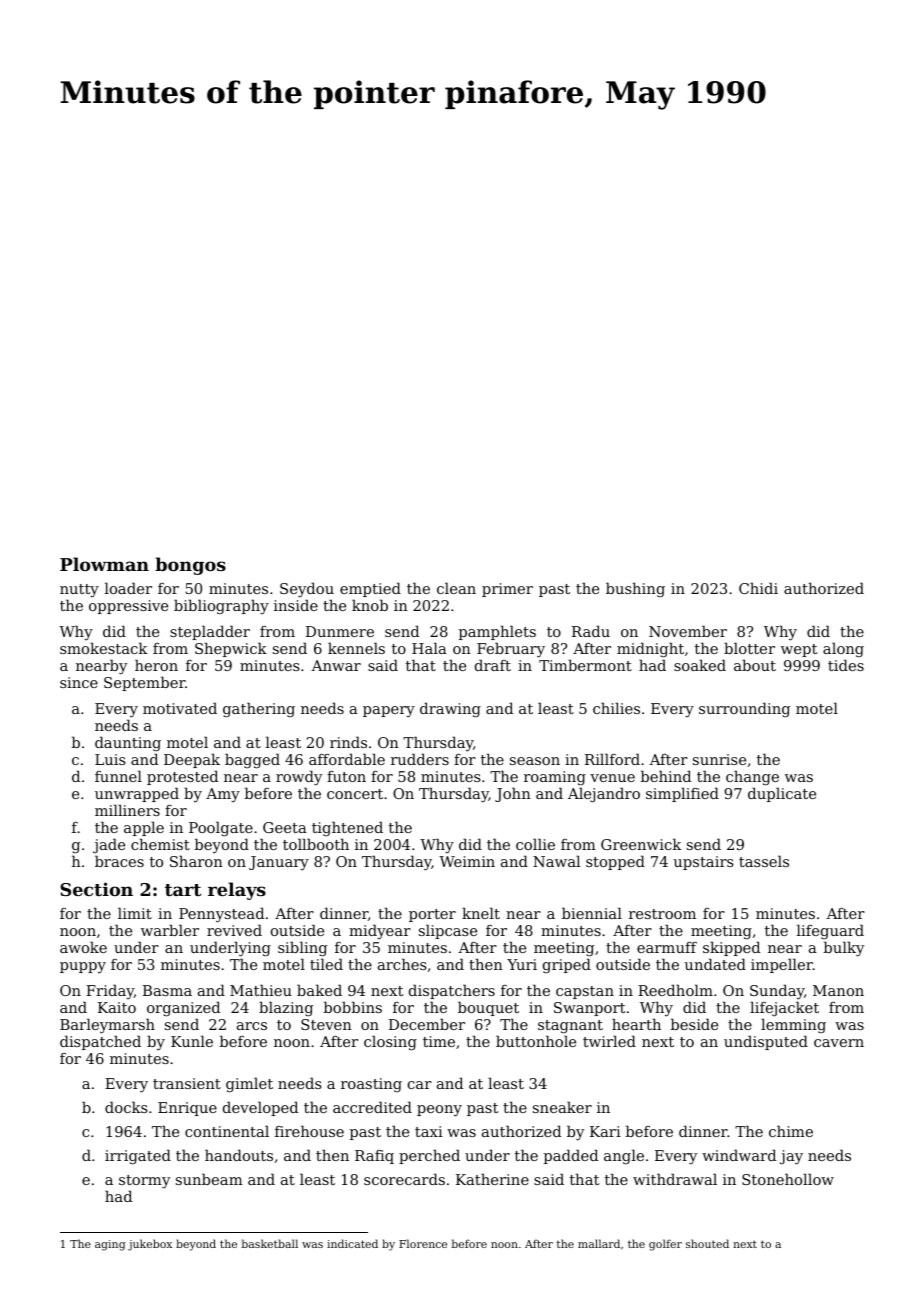  I want to click on docks, so click(126, 1107).
